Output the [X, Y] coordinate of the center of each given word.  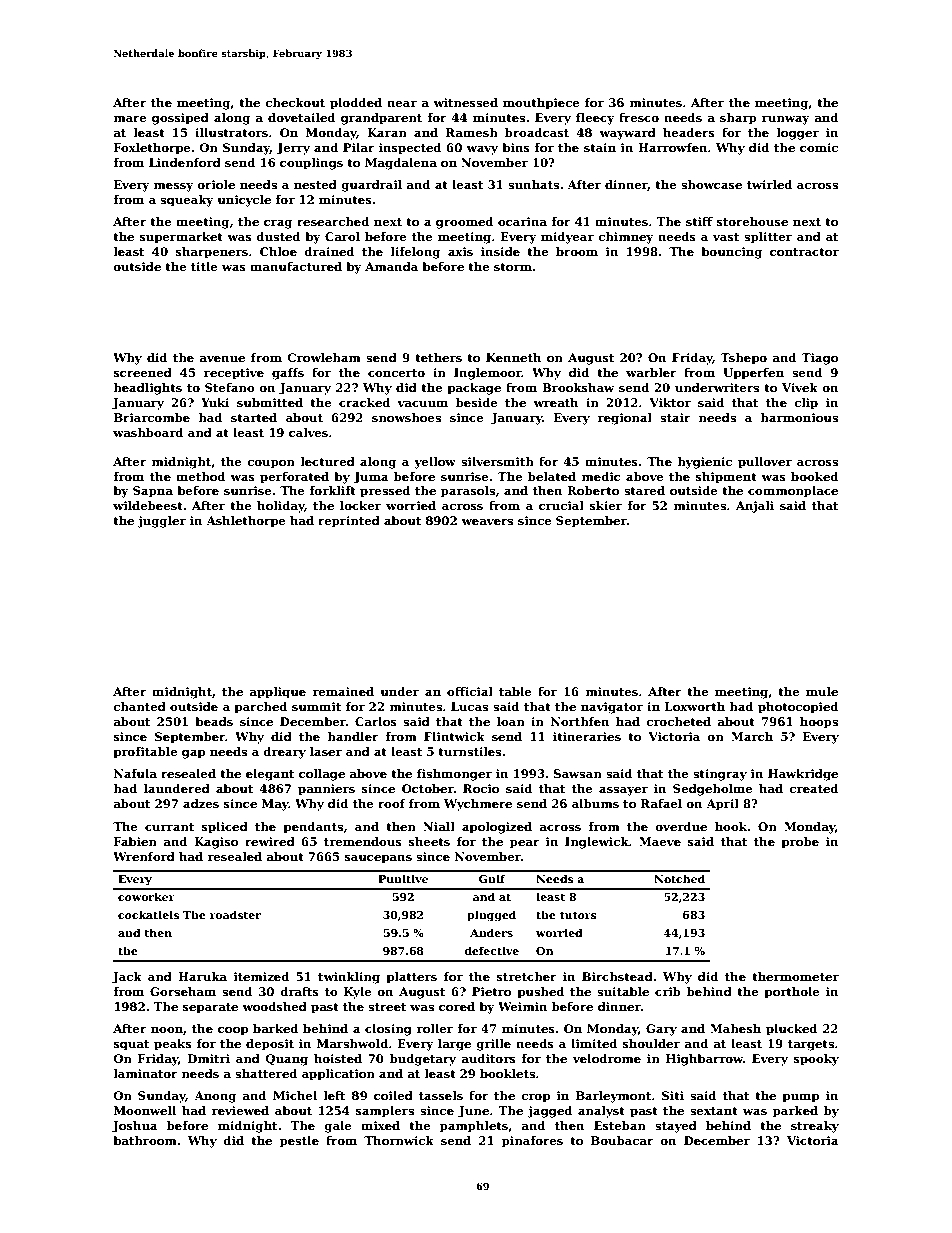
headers [689, 132]
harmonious [799, 417]
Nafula [135, 773]
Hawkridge [803, 775]
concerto [396, 373]
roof [392, 803]
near [402, 104]
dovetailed [301, 117]
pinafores [532, 1142]
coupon [271, 464]
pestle [299, 1142]
